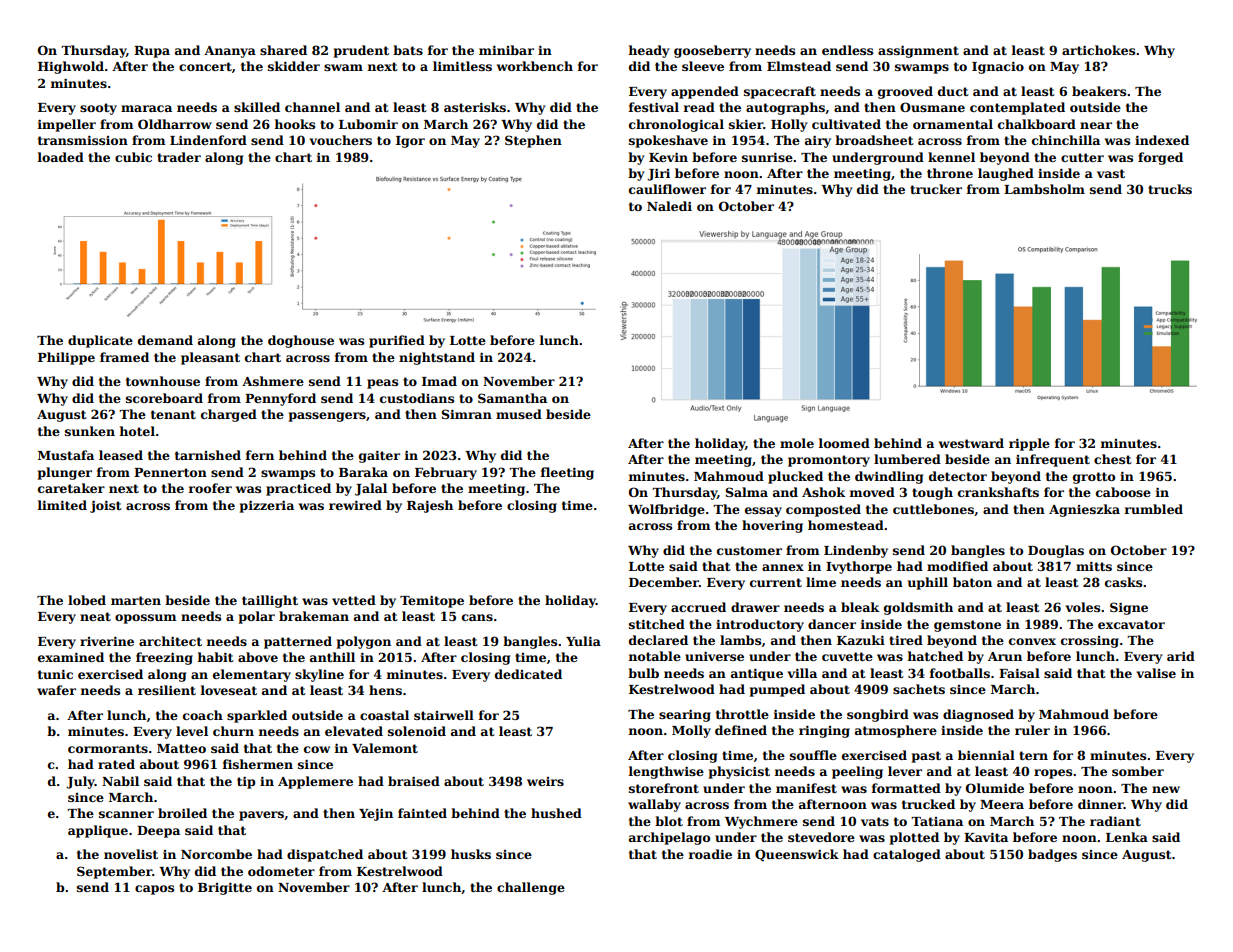  What do you see at coordinates (1029, 444) in the screenshot?
I see `ripple` at bounding box center [1029, 444].
